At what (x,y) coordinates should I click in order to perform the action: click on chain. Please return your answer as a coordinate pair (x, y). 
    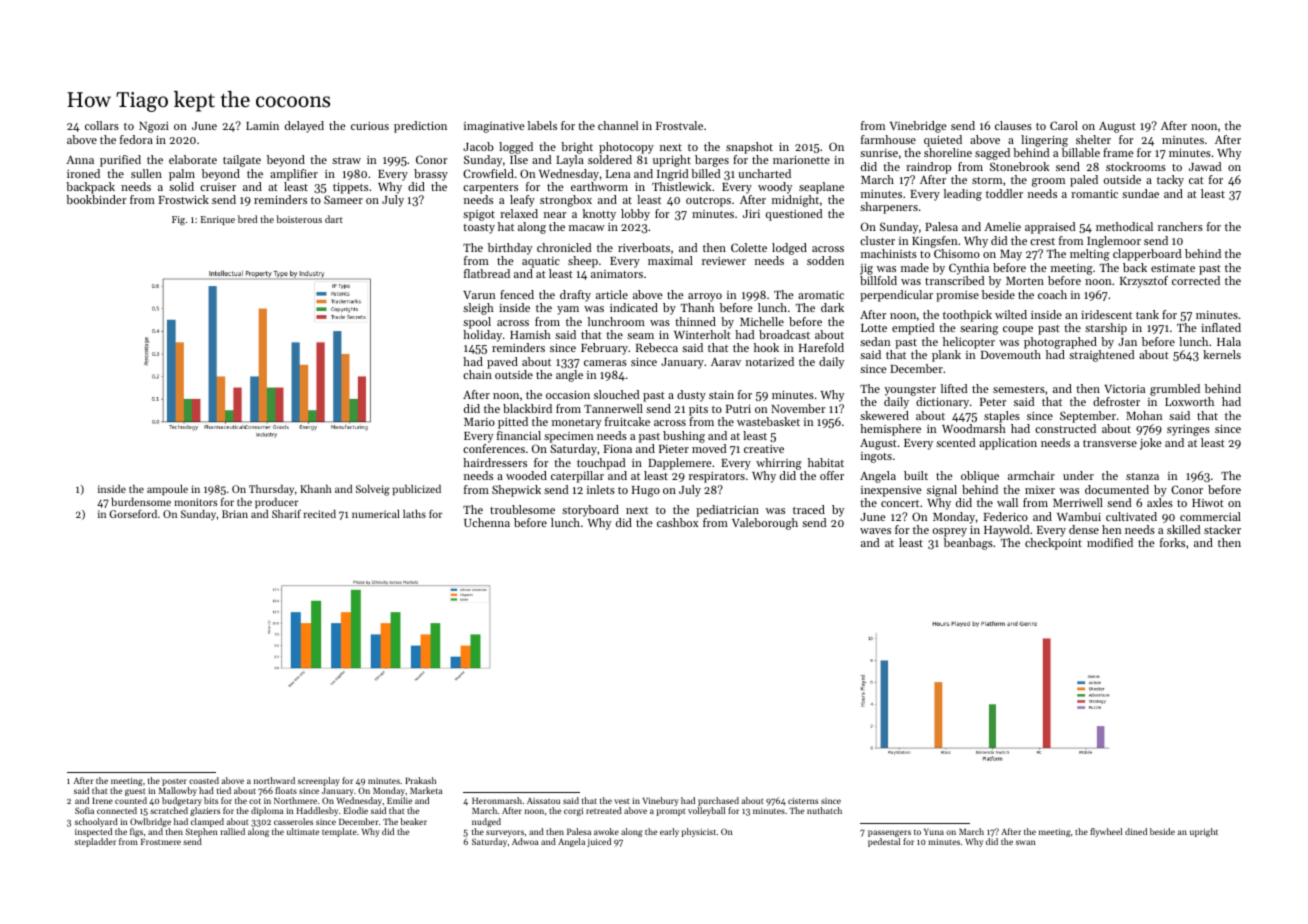
    Looking at the image, I should click on (477, 374).
